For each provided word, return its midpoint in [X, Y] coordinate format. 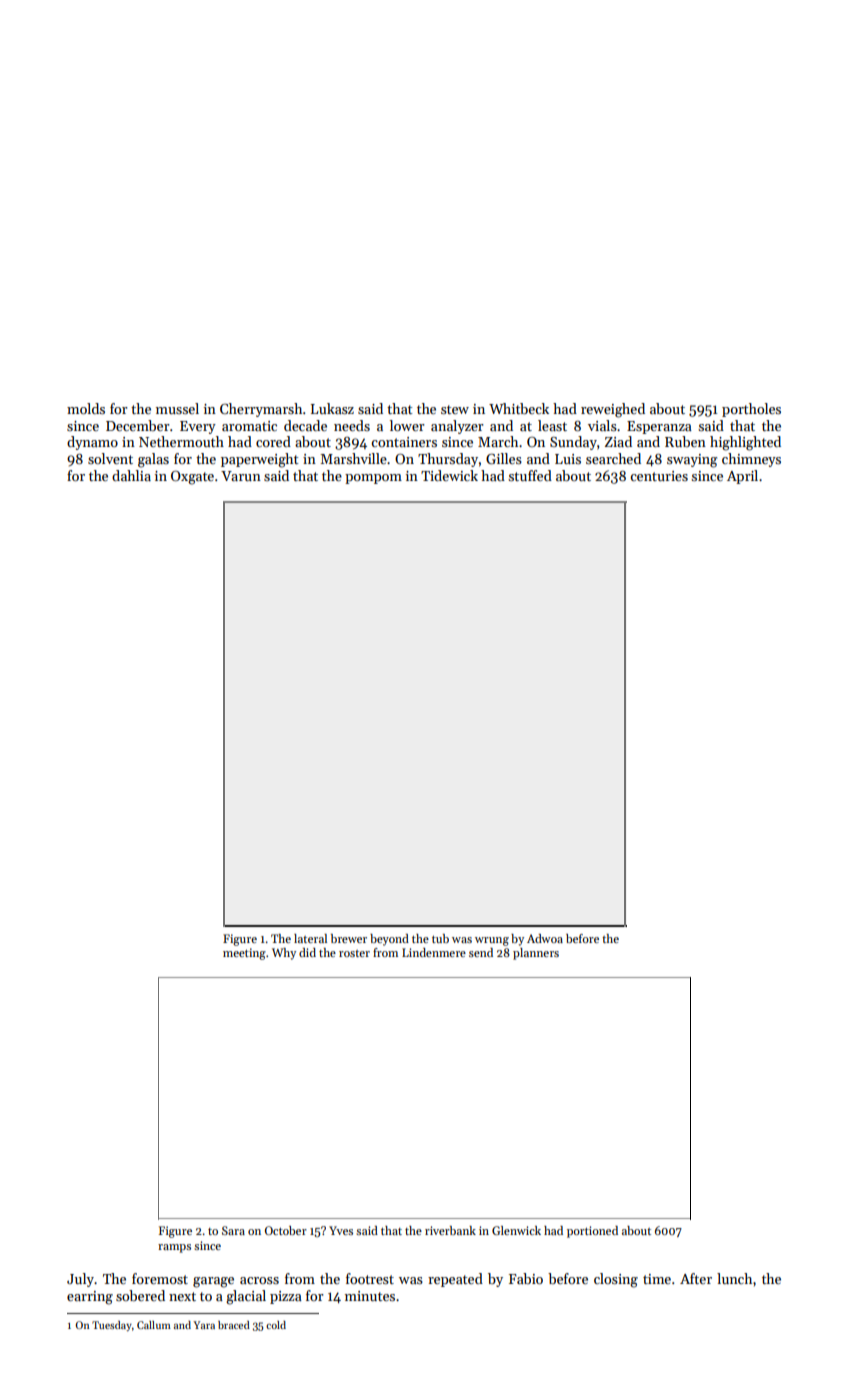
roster [354, 953]
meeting [244, 954]
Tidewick [449, 475]
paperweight [260, 460]
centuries [659, 476]
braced [234, 1325]
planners [536, 954]
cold [276, 1325]
